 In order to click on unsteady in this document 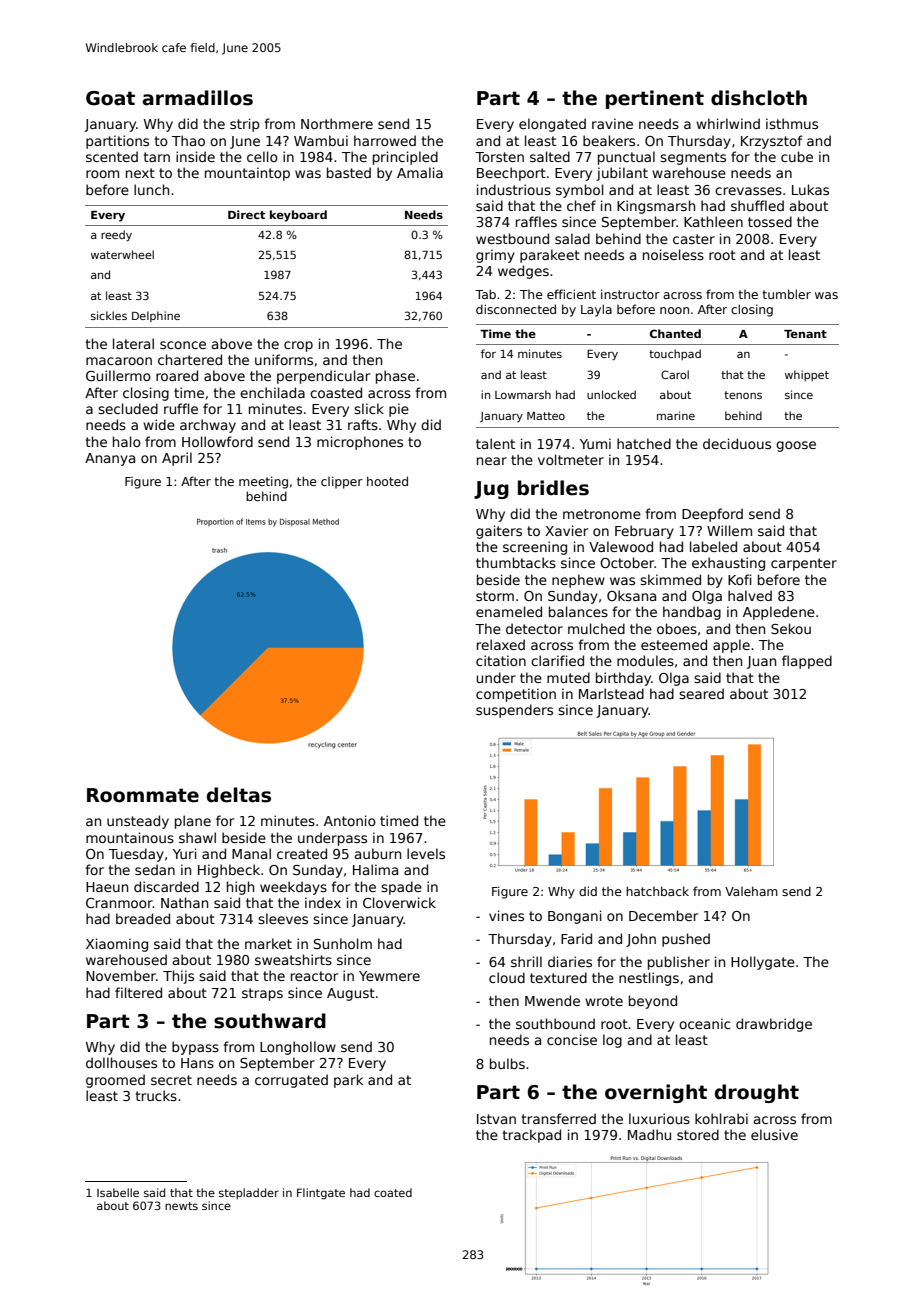, I will do `click(138, 822)`.
